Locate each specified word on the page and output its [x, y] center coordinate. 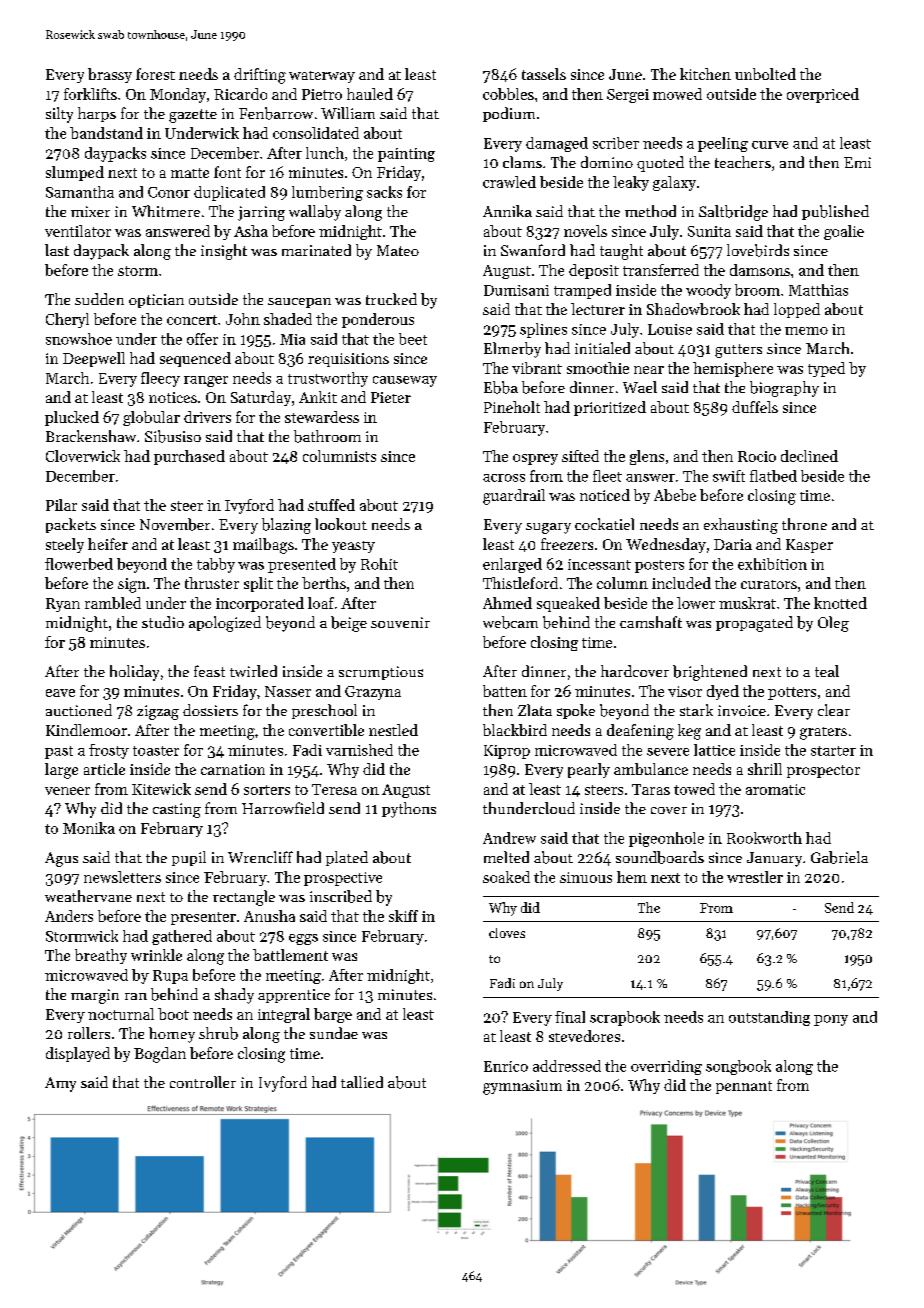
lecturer [598, 309]
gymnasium [522, 1087]
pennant [744, 1087]
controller [203, 1082]
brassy [110, 75]
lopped [797, 310]
